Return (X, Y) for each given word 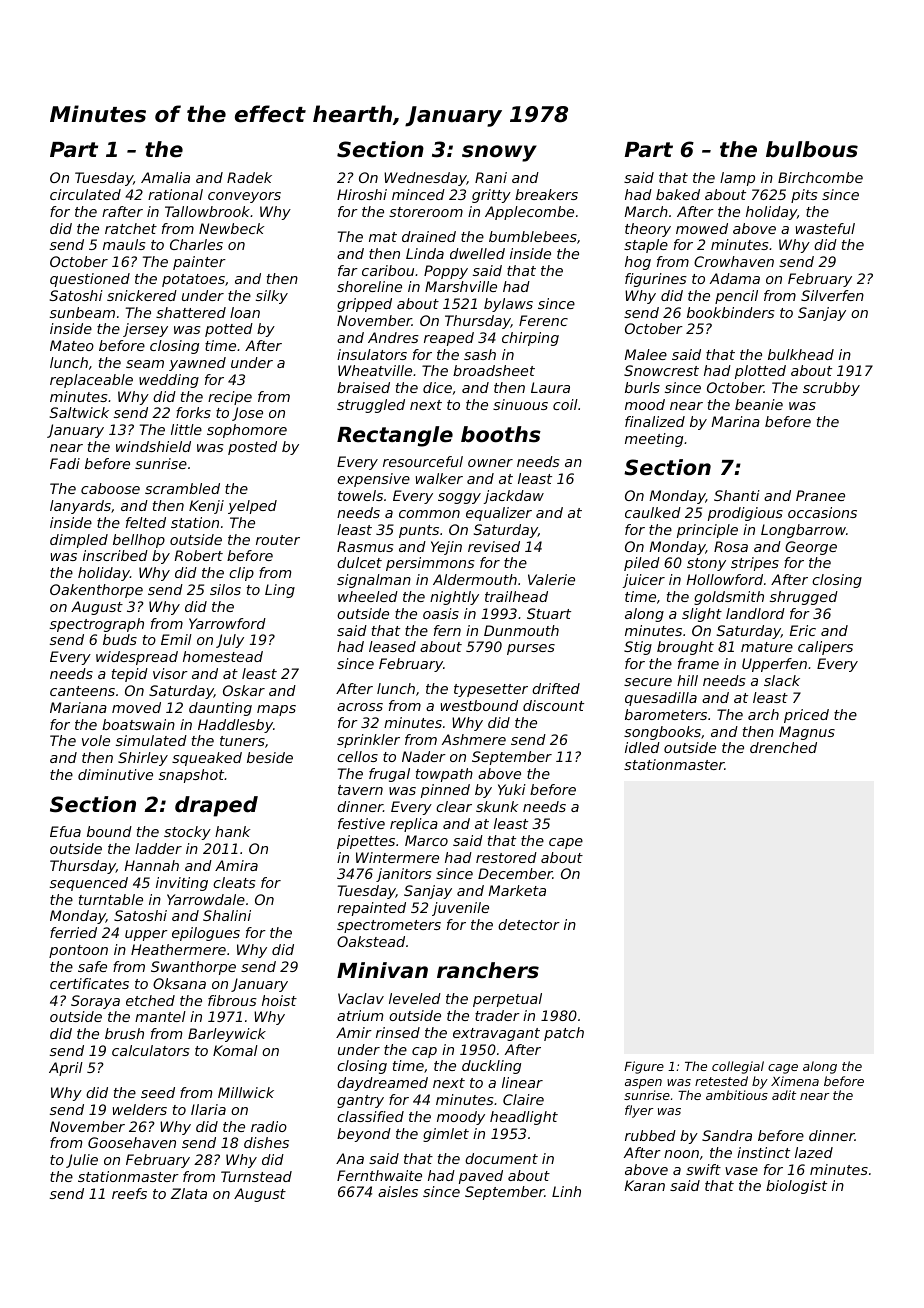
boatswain (138, 724)
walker (439, 478)
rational (175, 194)
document (501, 1158)
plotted (760, 372)
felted (146, 522)
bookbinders (731, 312)
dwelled (477, 253)
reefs (129, 1193)
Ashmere (474, 739)
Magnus (807, 733)
